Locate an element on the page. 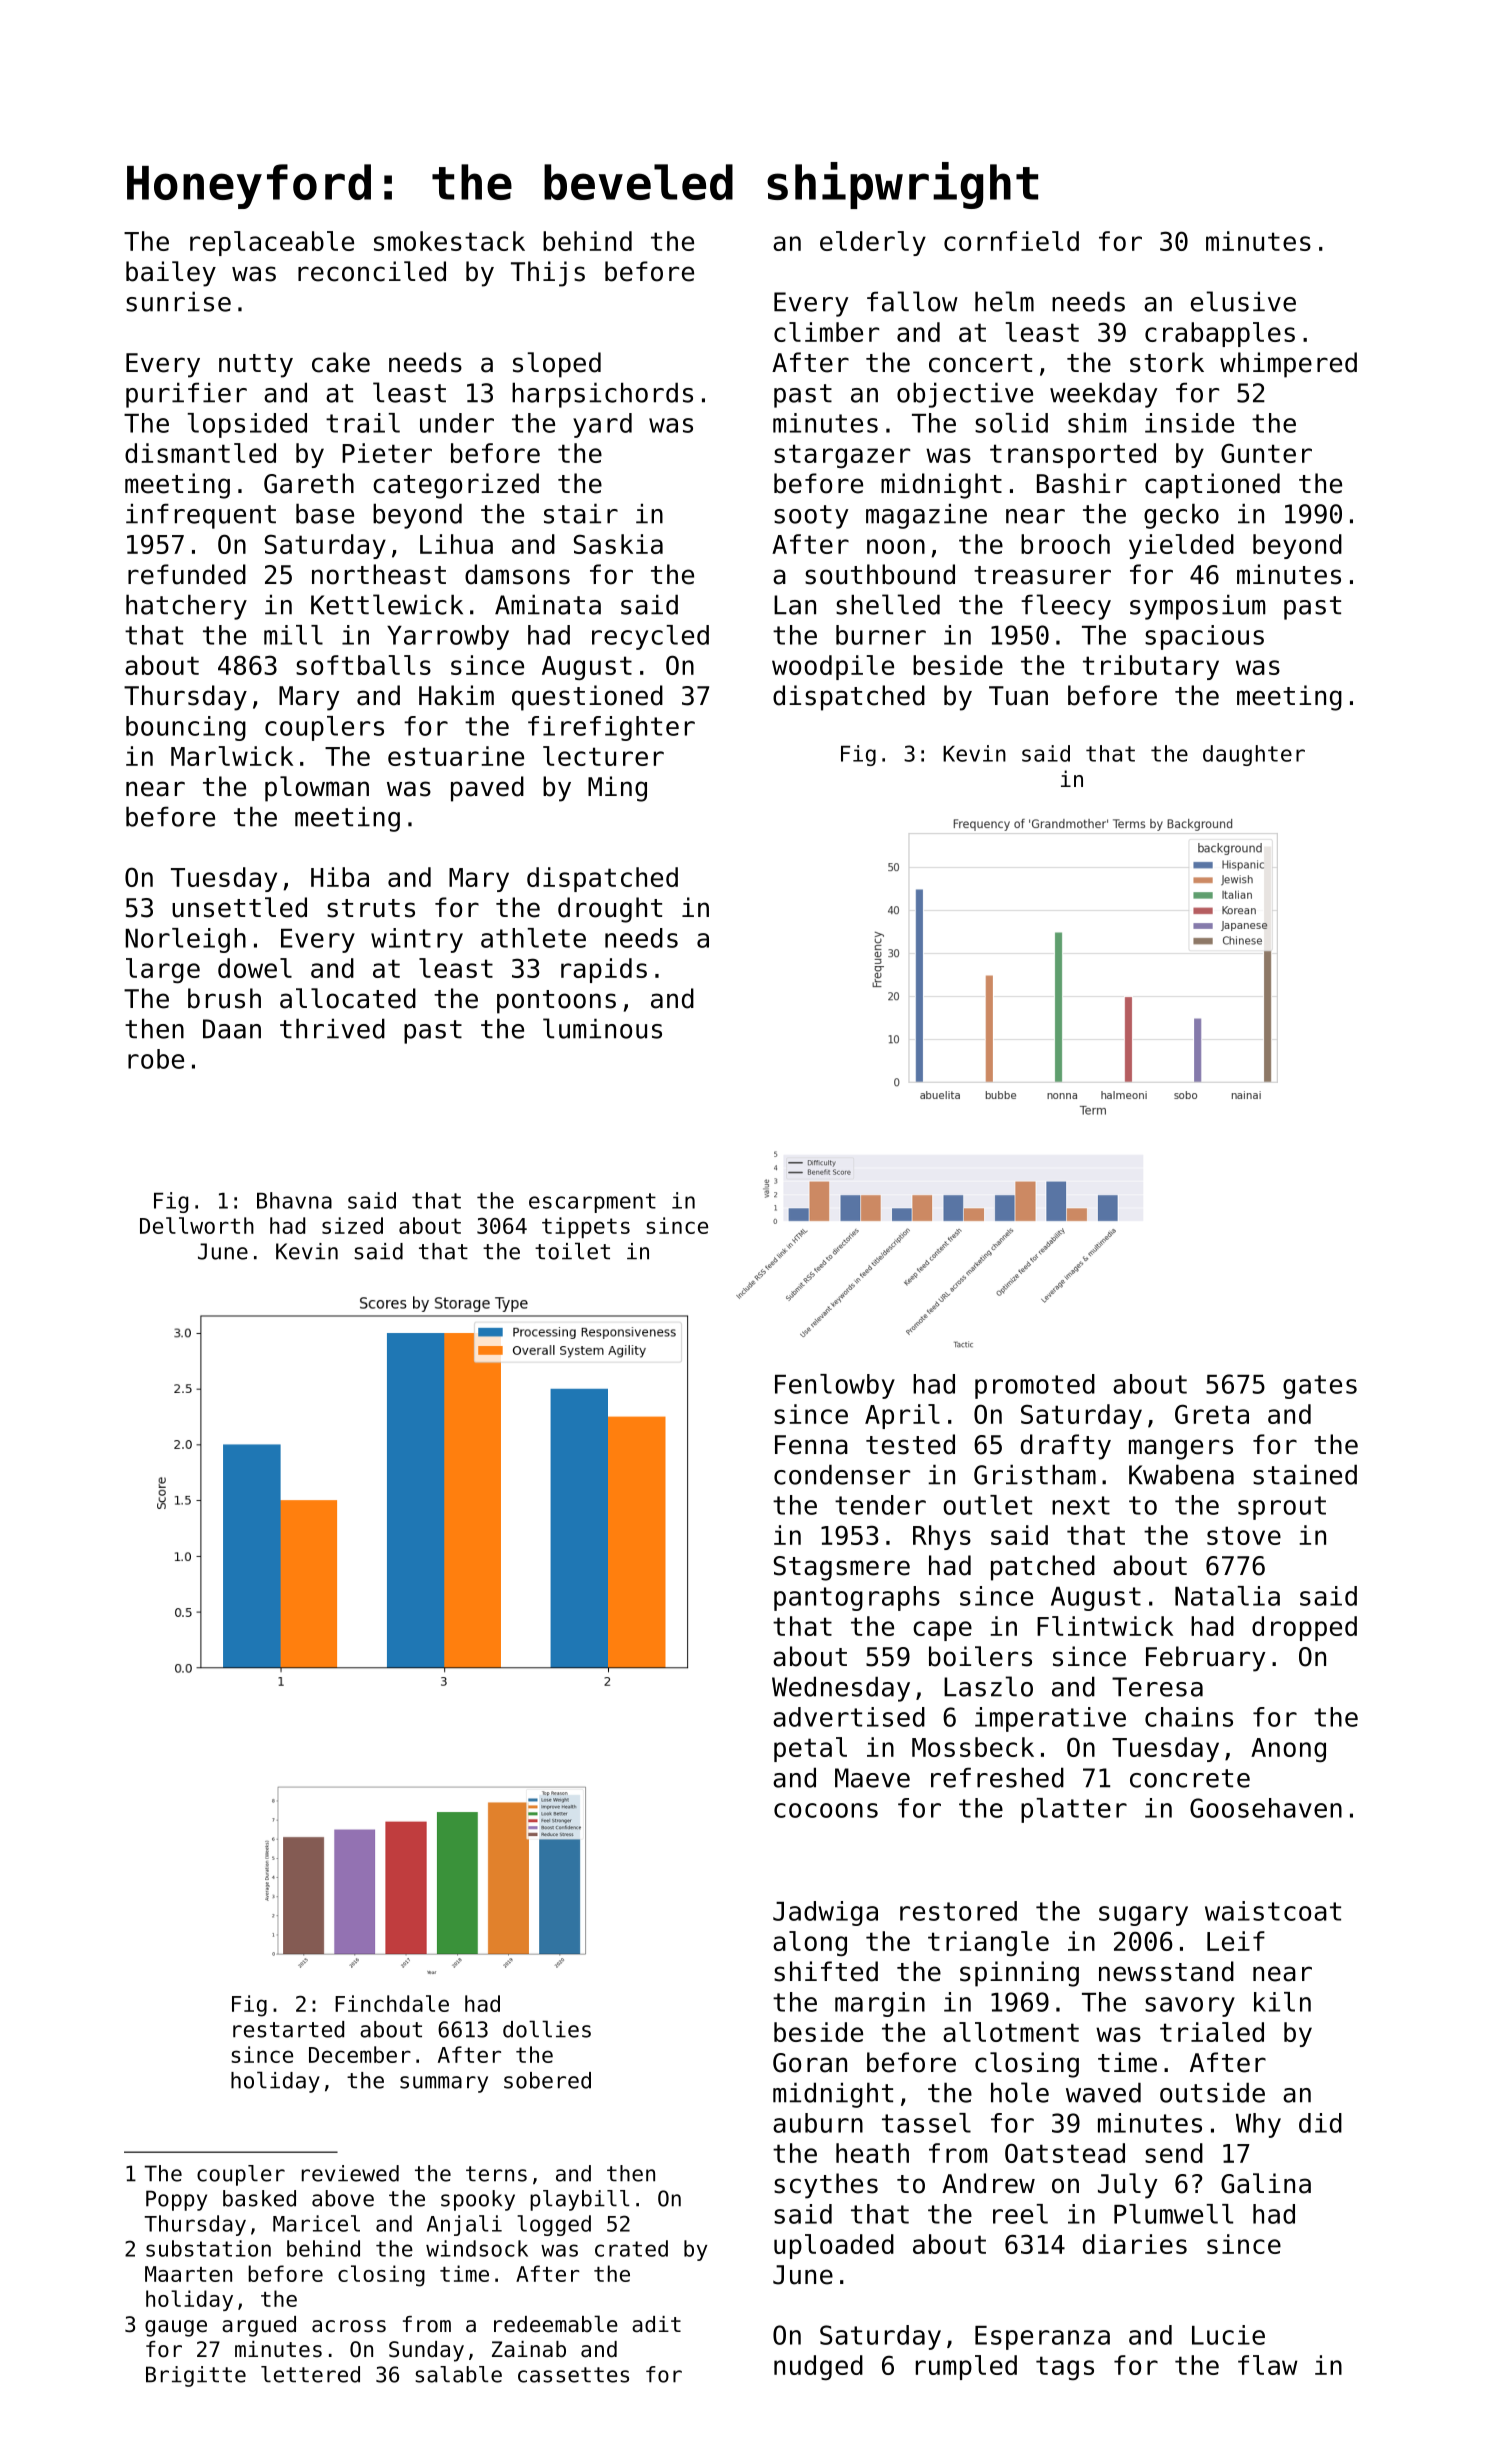 The image size is (1496, 2464). Leif is located at coordinates (1236, 1941).
